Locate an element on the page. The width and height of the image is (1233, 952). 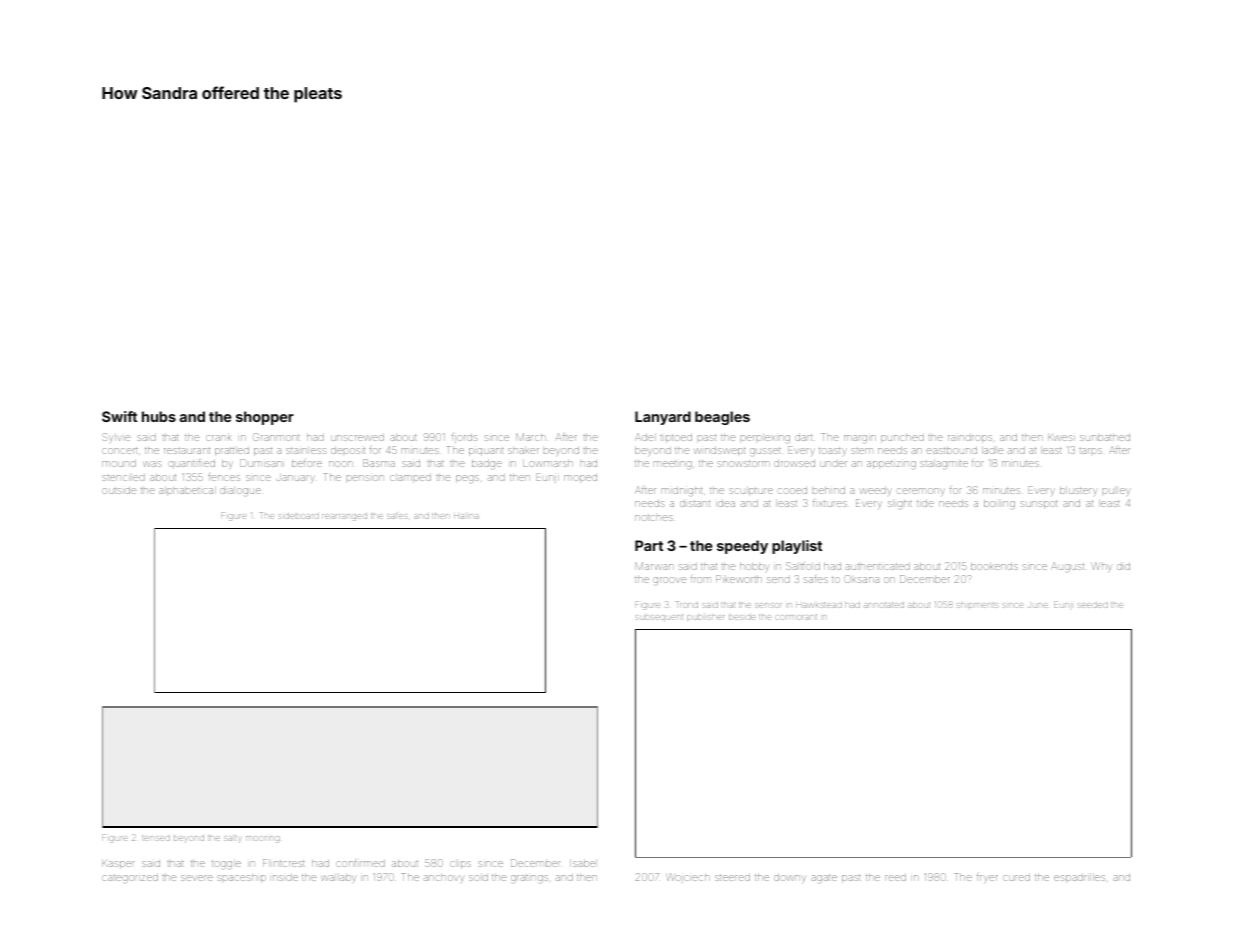
sunbathed is located at coordinates (1105, 437).
